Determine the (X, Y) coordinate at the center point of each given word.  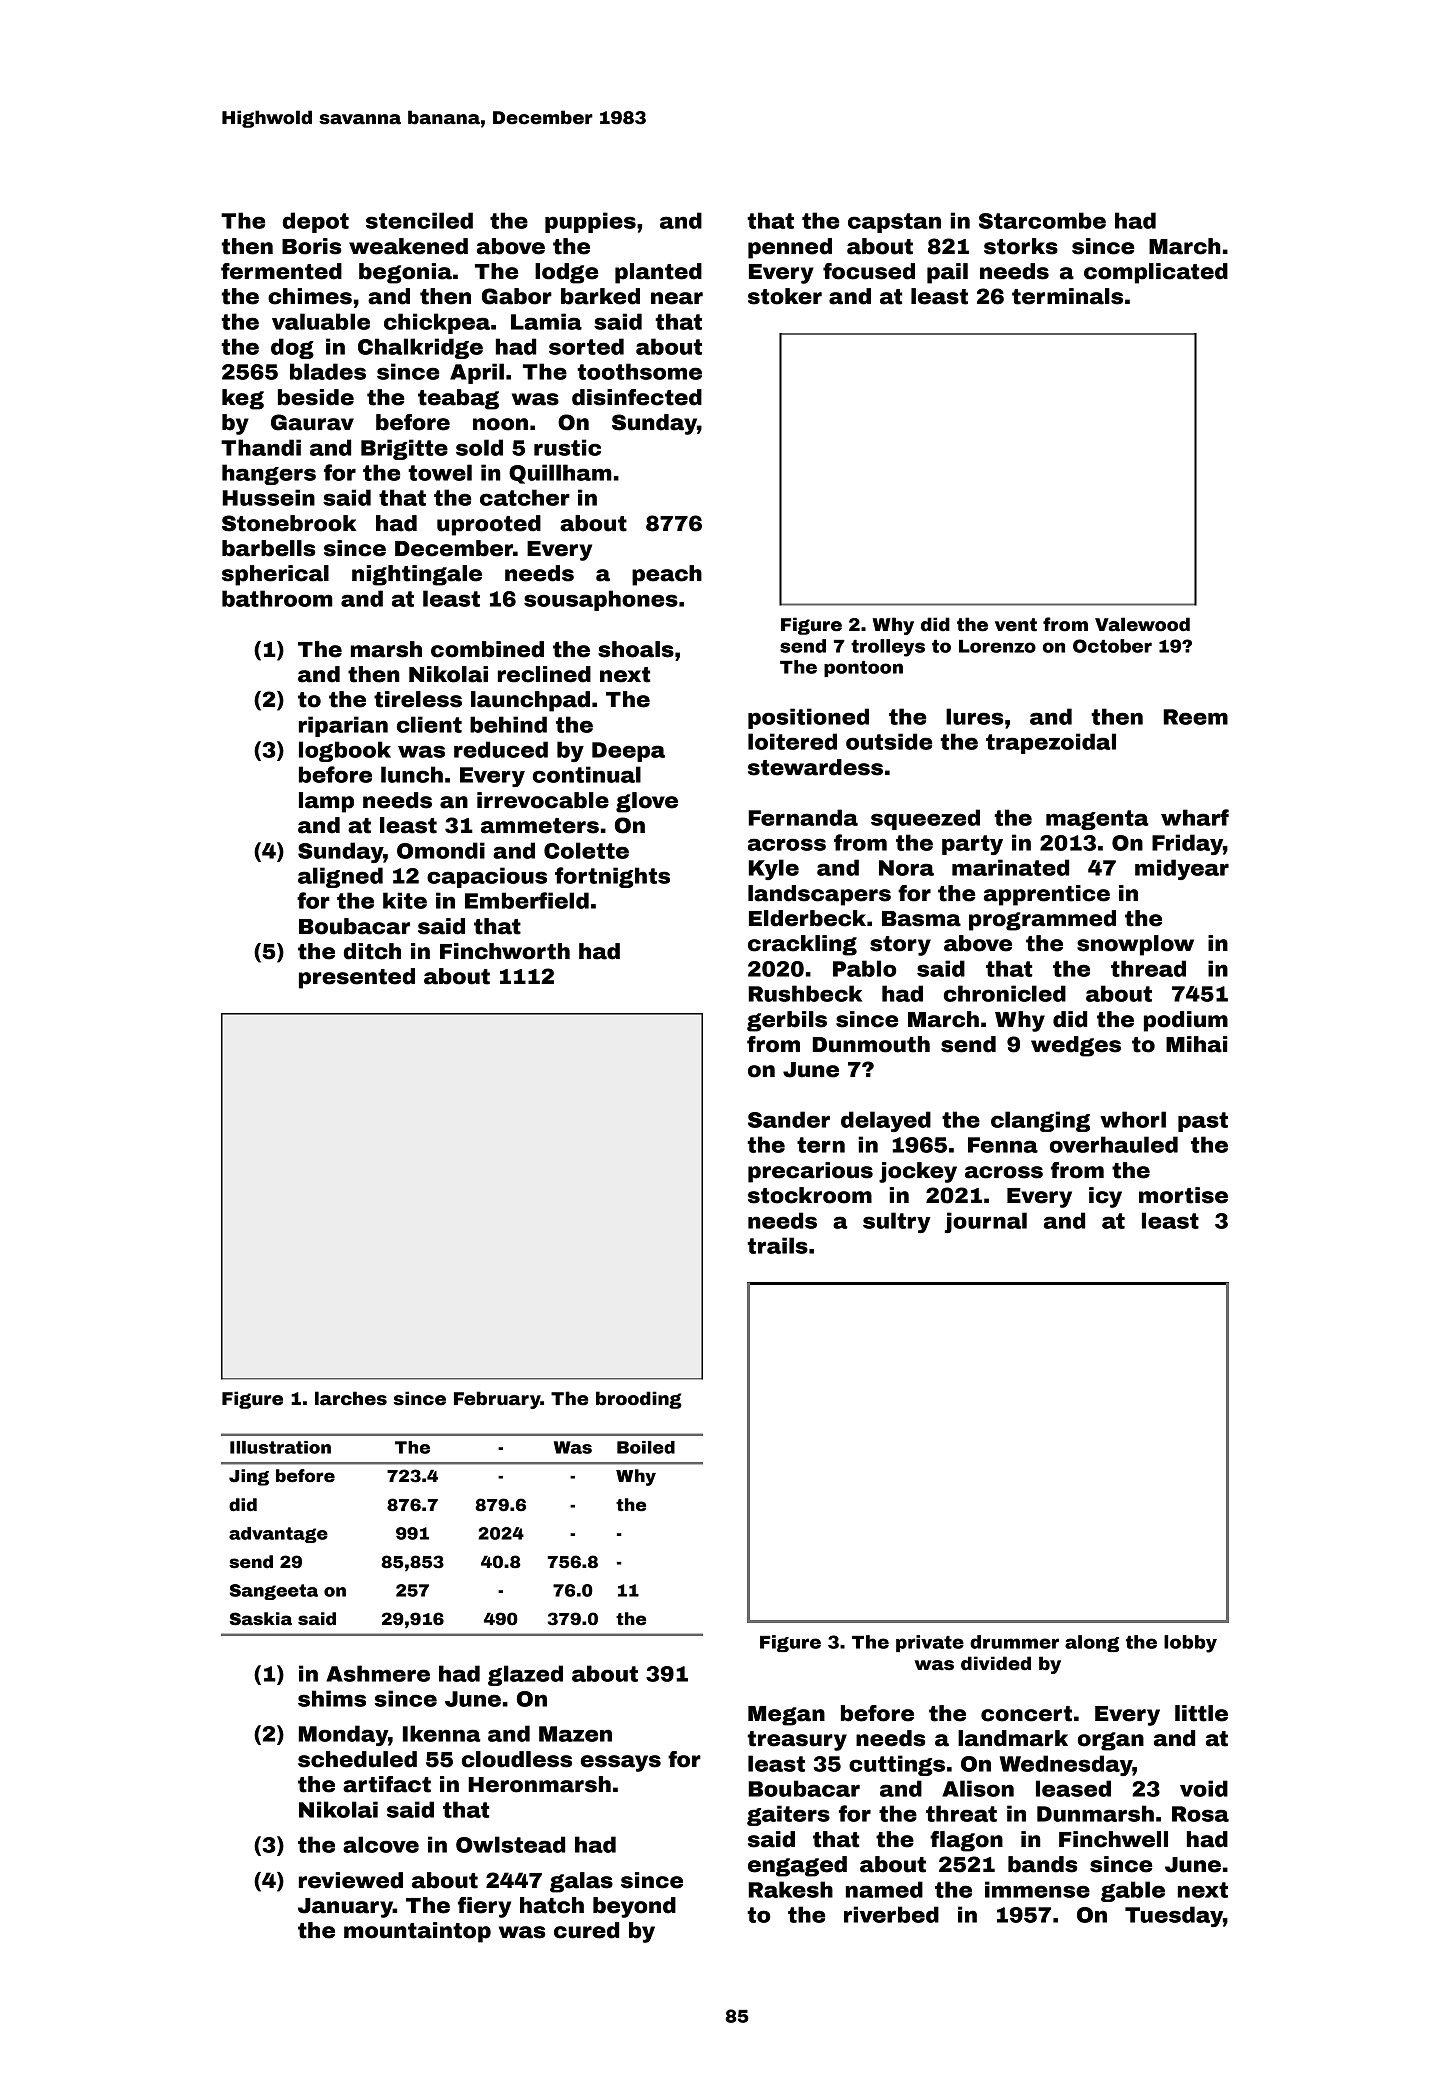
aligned (340, 877)
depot (316, 222)
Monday (343, 1735)
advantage (278, 1535)
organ (1111, 1741)
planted (658, 273)
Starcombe (1042, 220)
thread (1148, 968)
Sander (789, 1119)
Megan (786, 1716)
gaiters (788, 1815)
